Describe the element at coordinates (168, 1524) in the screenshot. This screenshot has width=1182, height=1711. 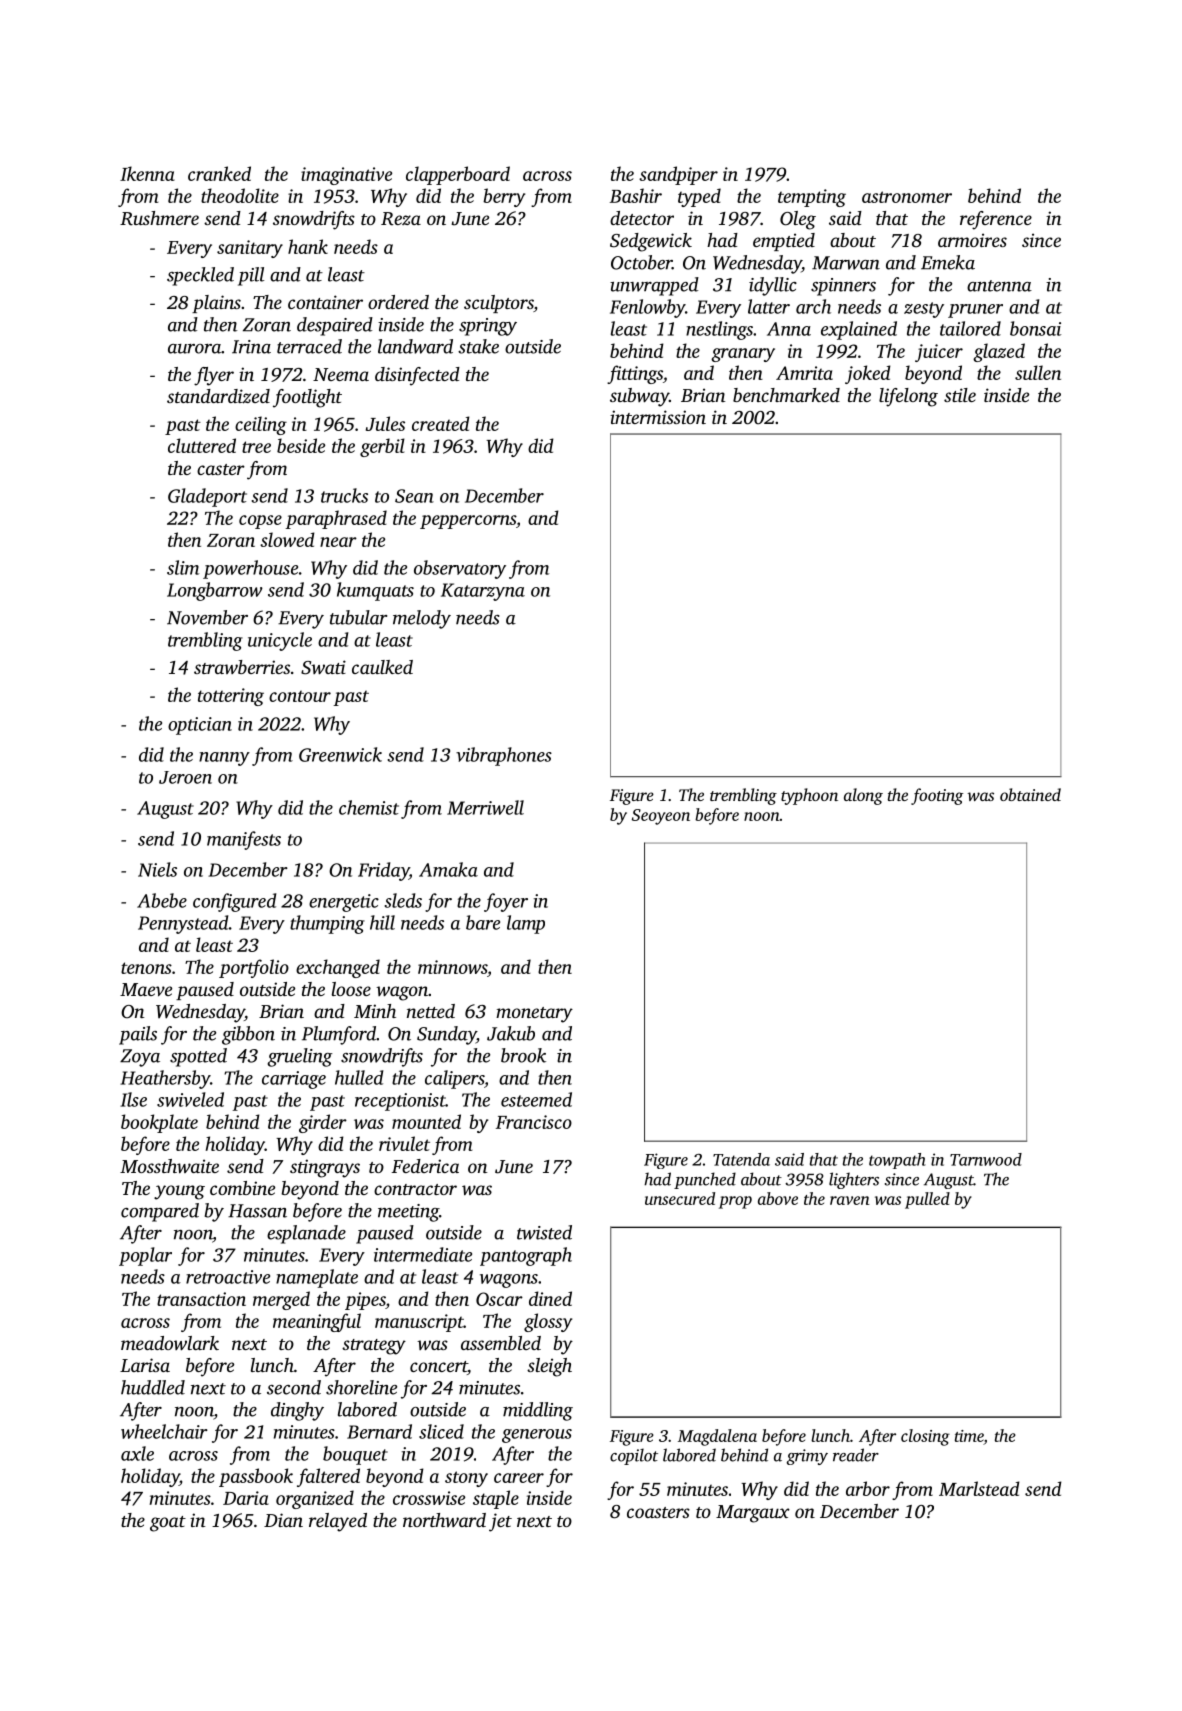
I see `goat` at that location.
